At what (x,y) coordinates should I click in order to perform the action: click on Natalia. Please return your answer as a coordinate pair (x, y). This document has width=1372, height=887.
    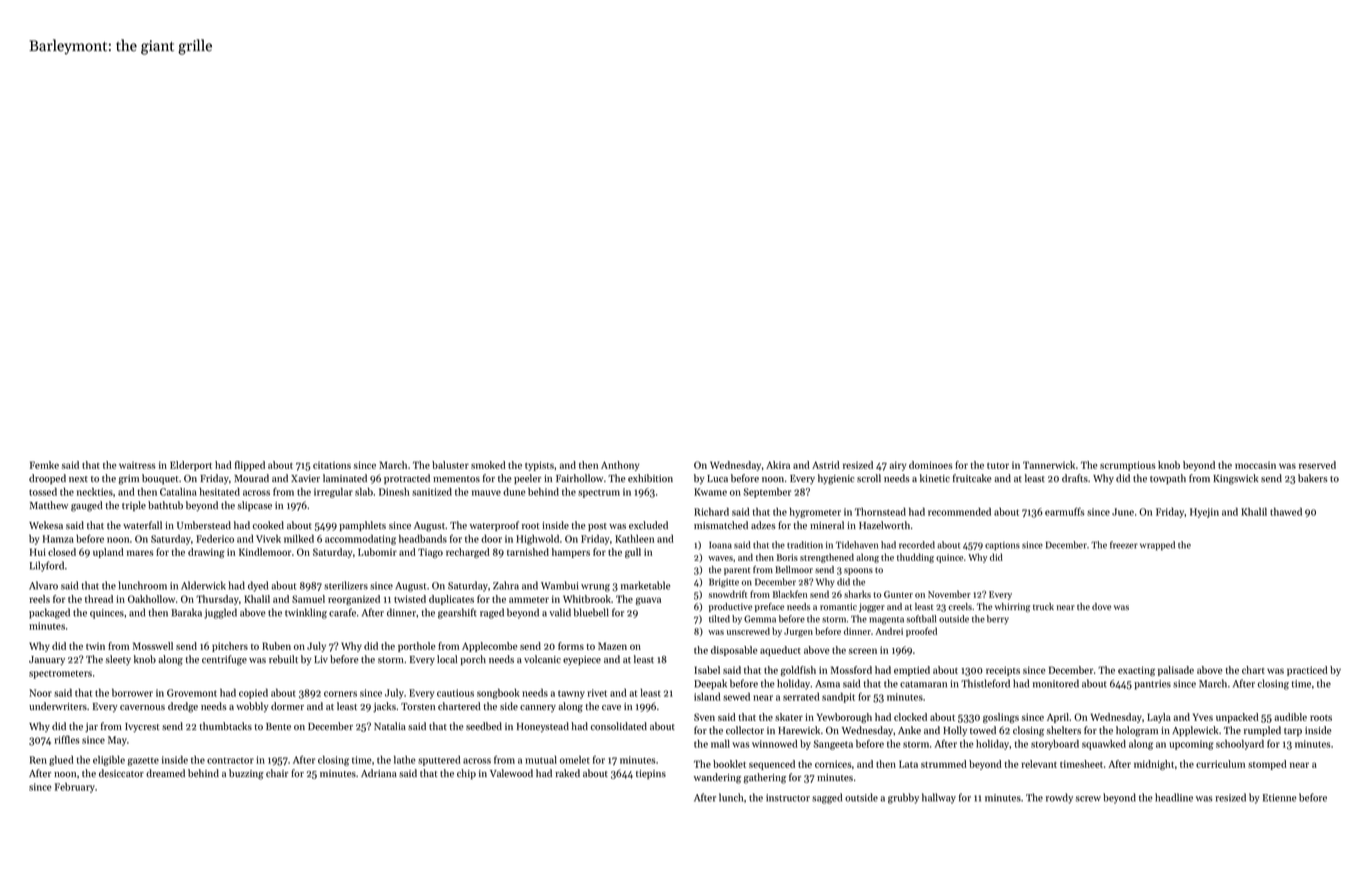
    Looking at the image, I should click on (390, 726).
